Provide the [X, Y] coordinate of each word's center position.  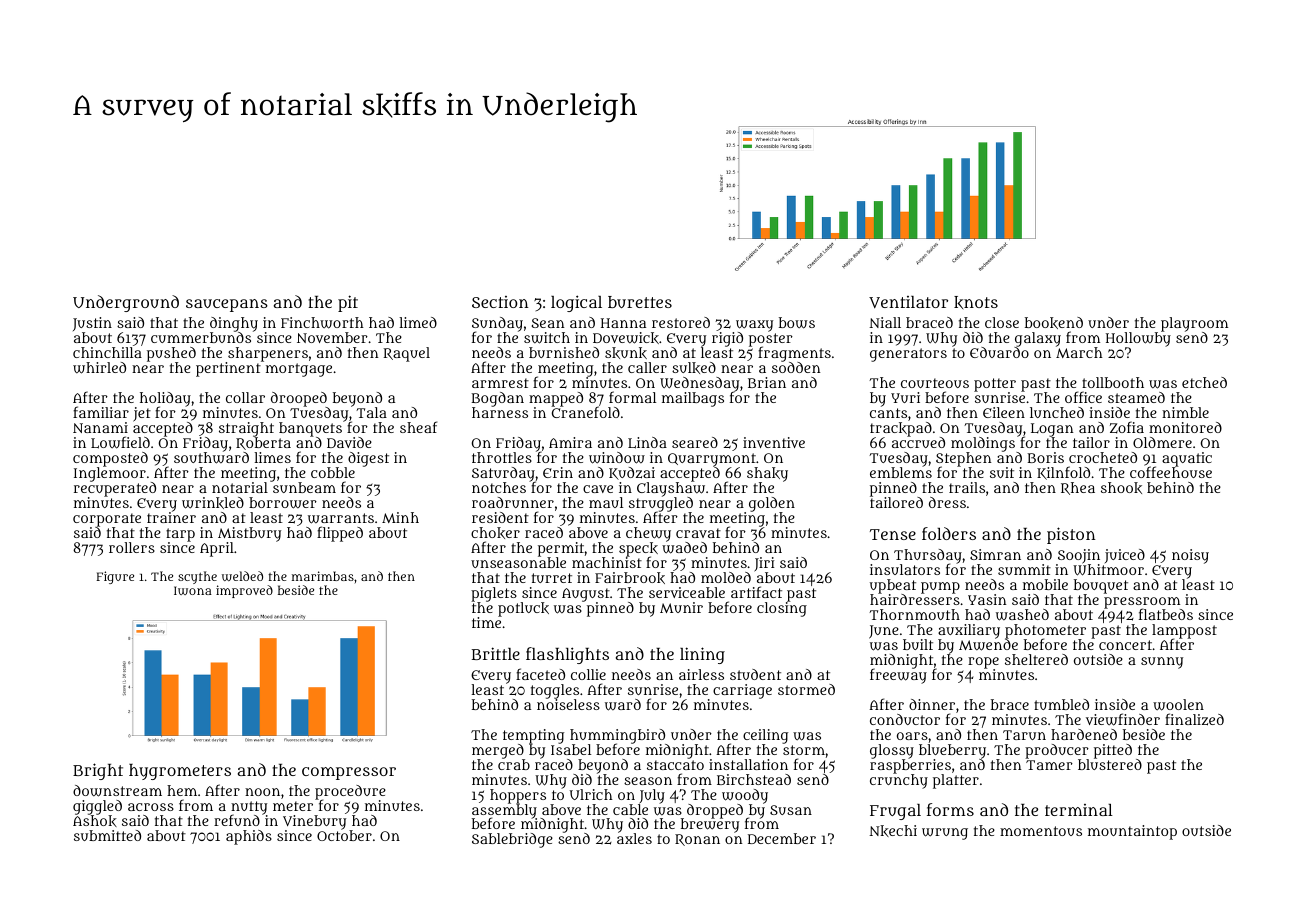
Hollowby [1138, 340]
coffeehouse [1171, 472]
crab [514, 764]
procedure [350, 792]
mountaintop [1132, 832]
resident [500, 517]
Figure [115, 577]
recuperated [115, 489]
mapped [556, 400]
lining [702, 655]
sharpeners [267, 355]
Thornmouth [914, 614]
